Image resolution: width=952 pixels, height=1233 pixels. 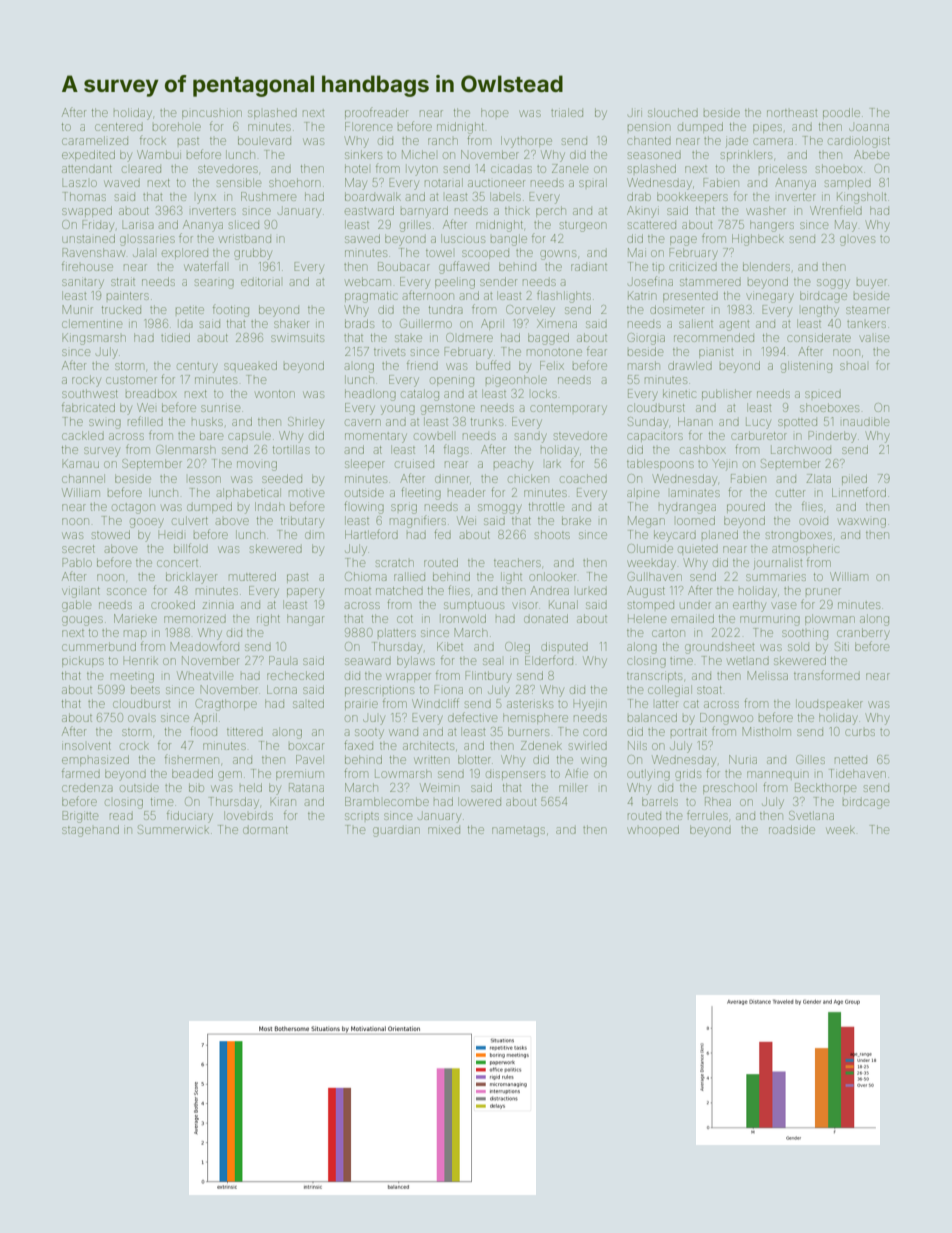 I want to click on Larisa, so click(x=138, y=225).
